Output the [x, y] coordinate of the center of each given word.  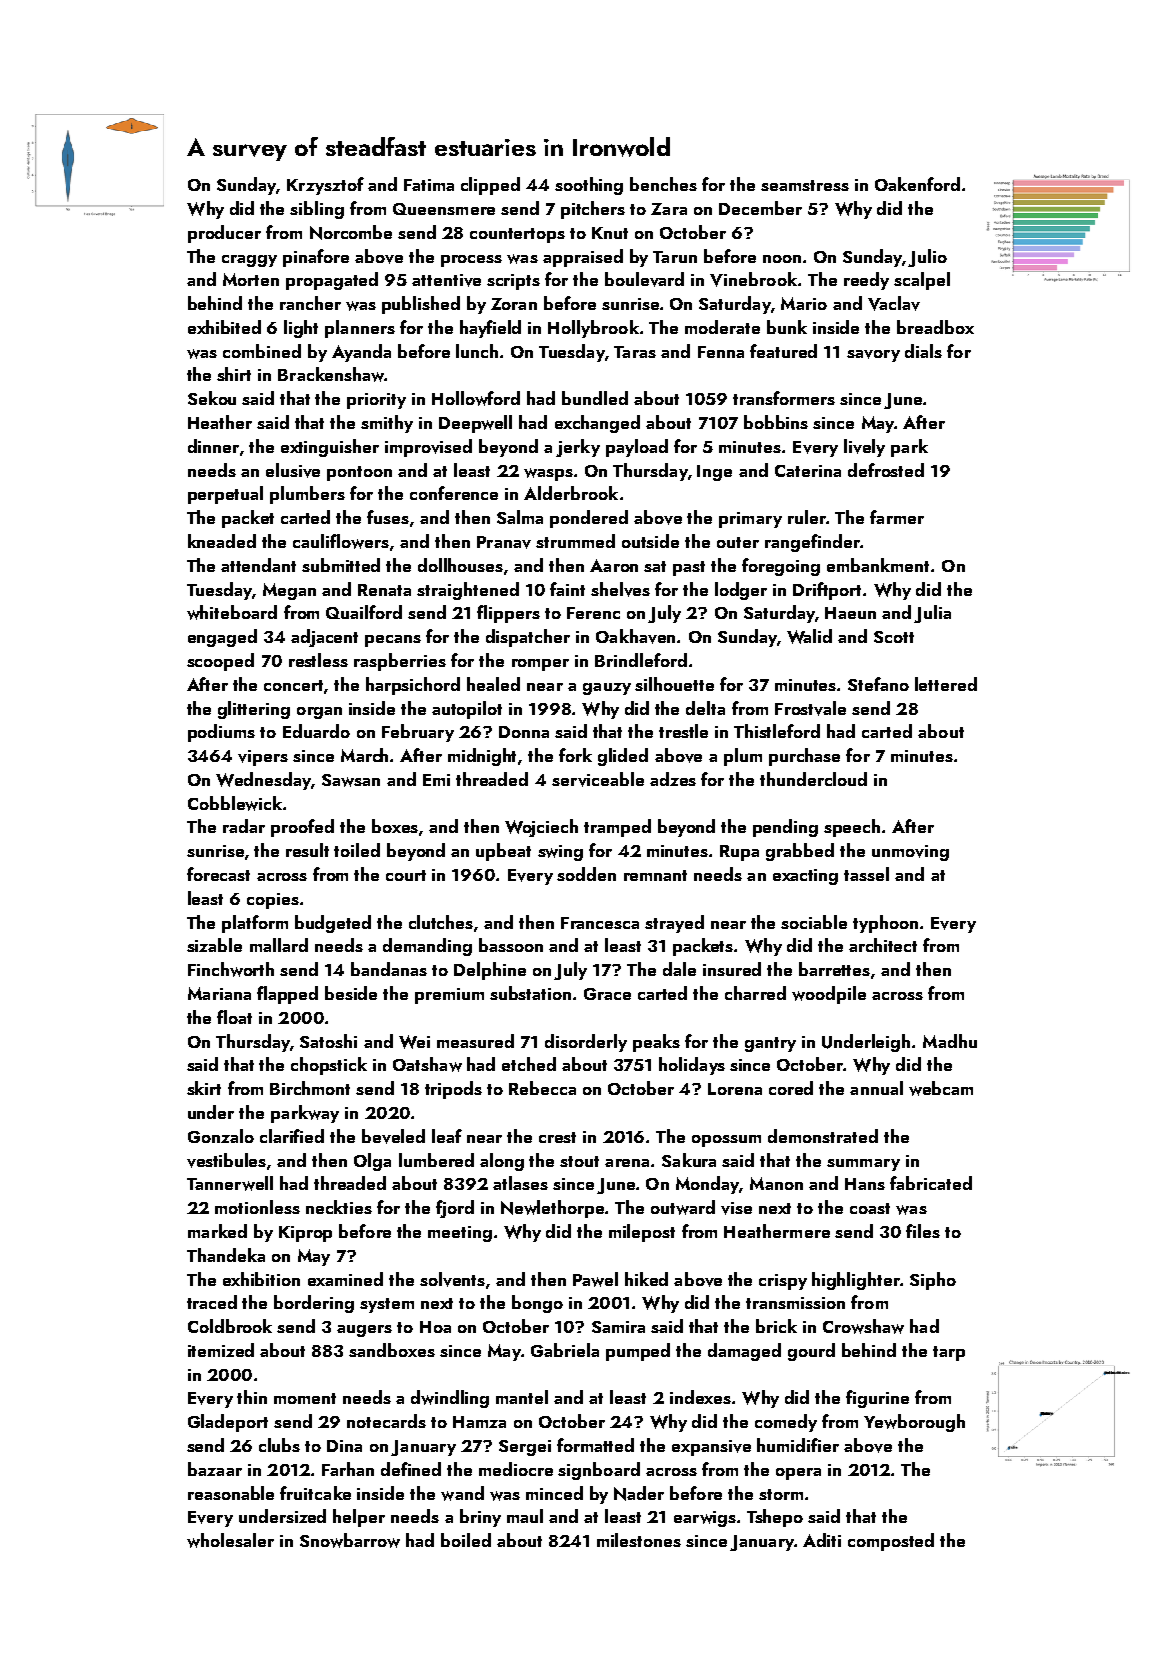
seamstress [805, 185]
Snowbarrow [350, 1540]
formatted [595, 1445]
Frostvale [810, 708]
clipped [490, 186]
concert [293, 685]
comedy [786, 1423]
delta [705, 708]
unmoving [910, 853]
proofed [302, 828]
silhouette [674, 684]
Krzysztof [325, 186]
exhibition [261, 1279]
